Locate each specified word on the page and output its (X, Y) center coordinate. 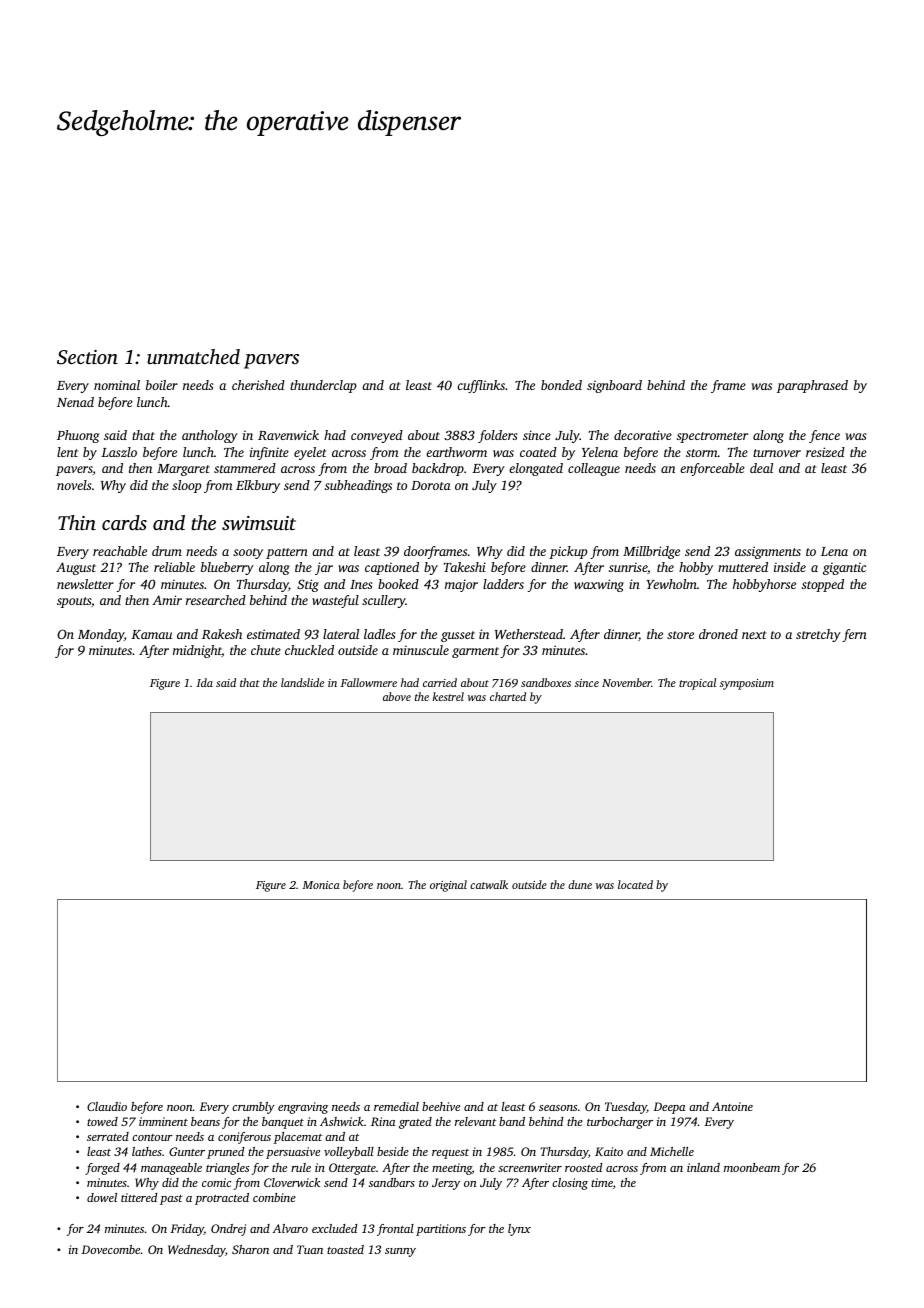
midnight (197, 651)
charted (508, 696)
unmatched (193, 356)
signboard (614, 386)
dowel (102, 1197)
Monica (321, 885)
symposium (747, 684)
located (635, 884)
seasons (558, 1108)
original (448, 886)
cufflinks (481, 386)
